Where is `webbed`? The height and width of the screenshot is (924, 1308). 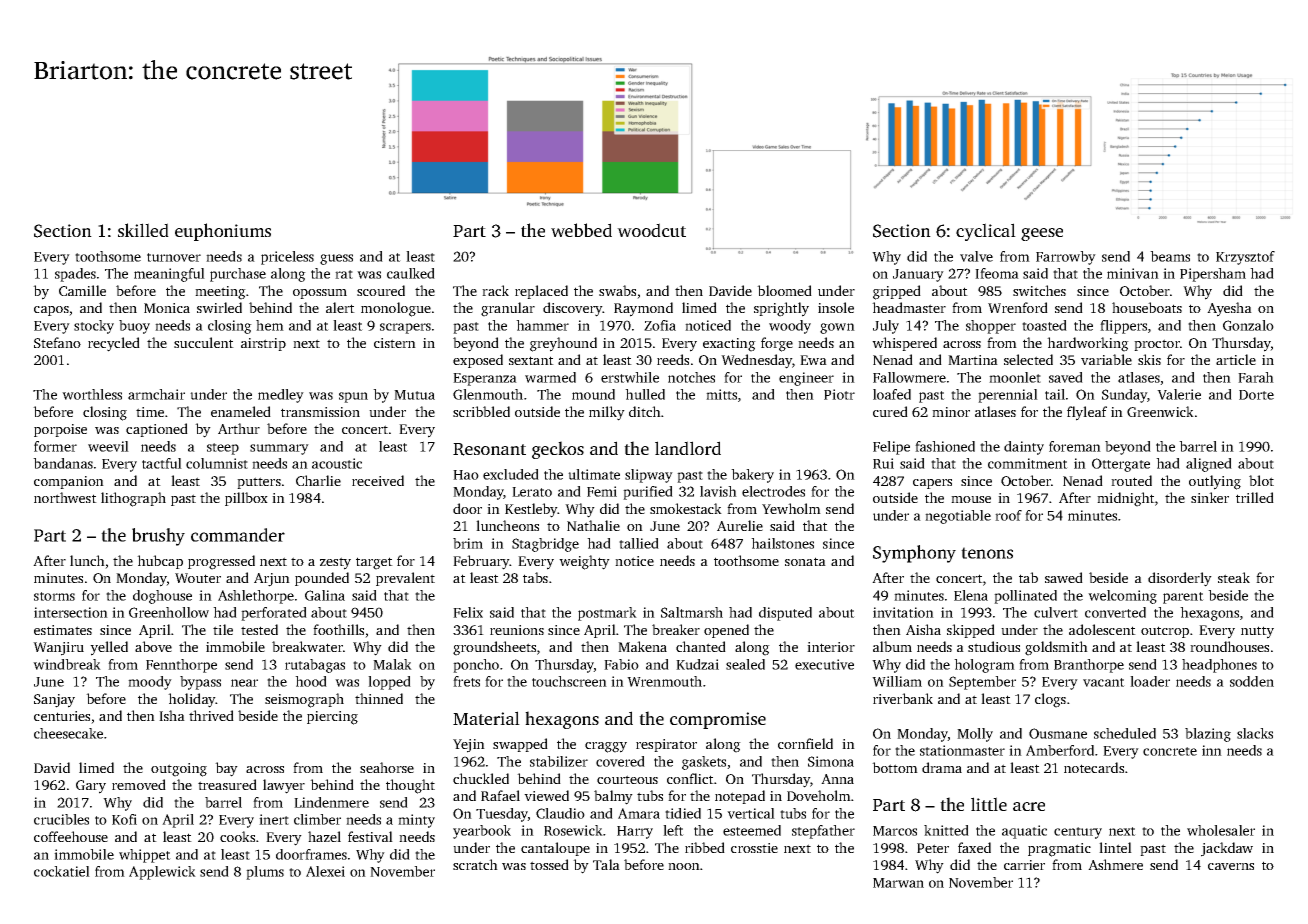
webbed is located at coordinates (581, 230).
